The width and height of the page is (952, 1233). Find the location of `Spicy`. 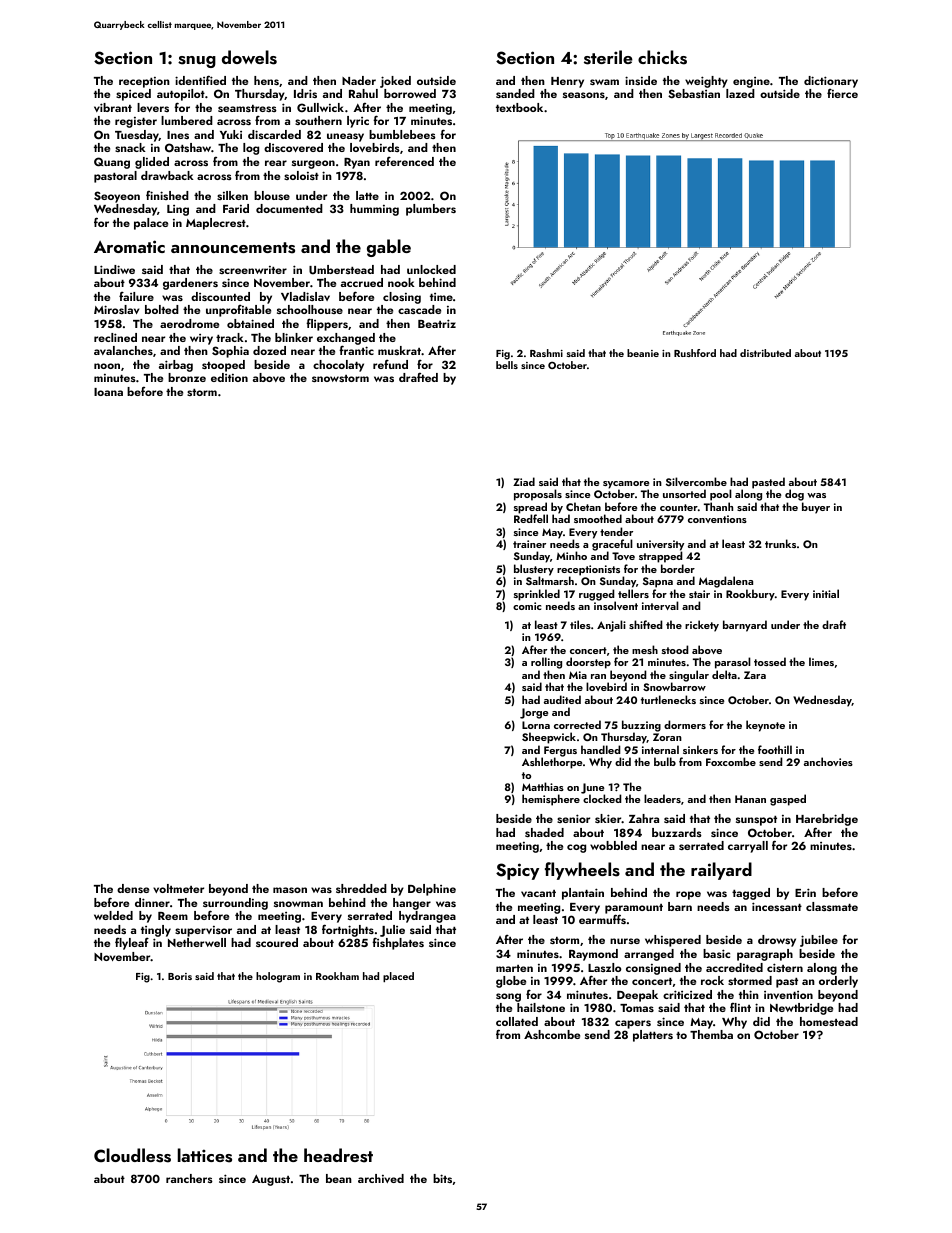

Spicy is located at coordinates (517, 871).
